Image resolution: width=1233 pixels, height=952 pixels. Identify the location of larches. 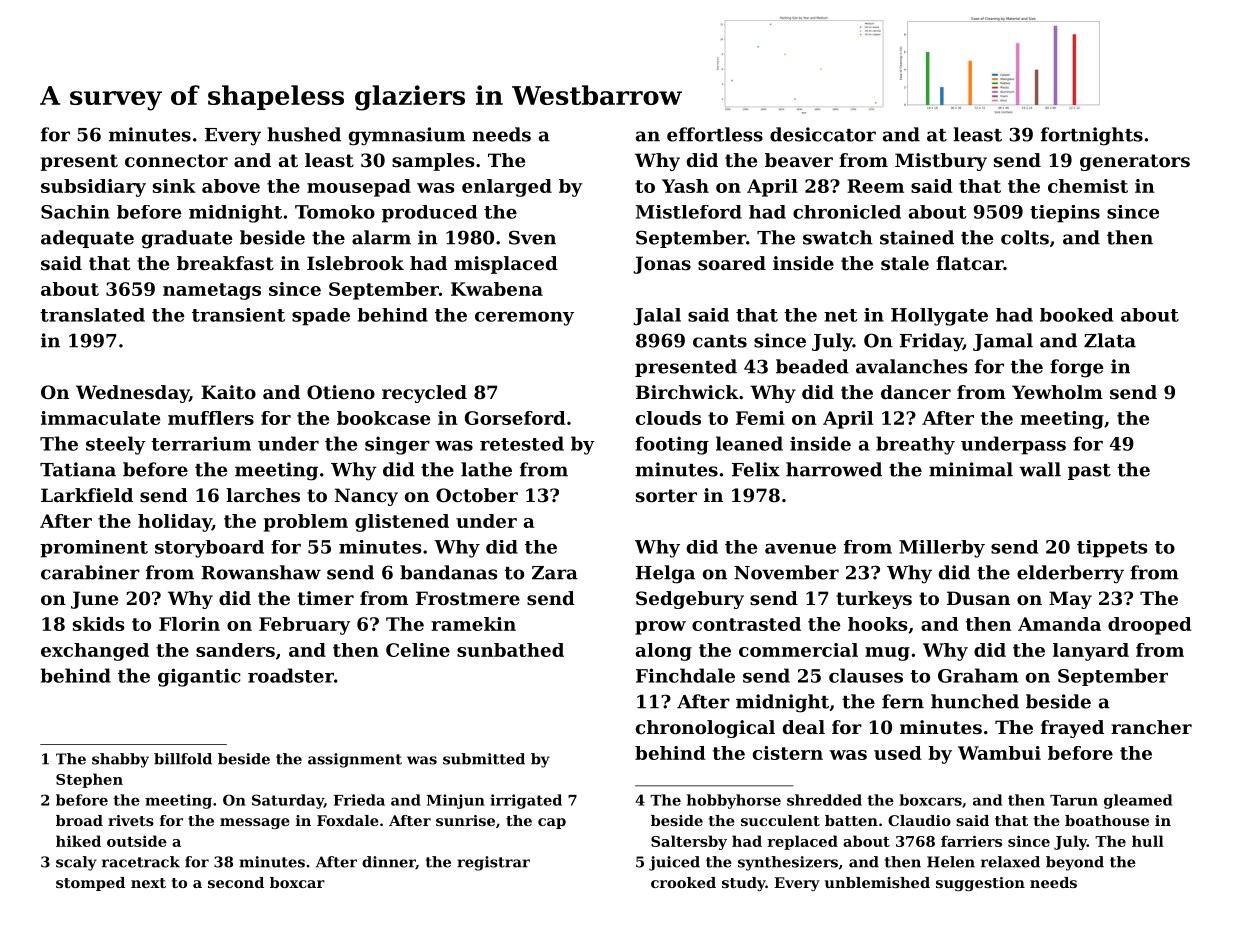
(263, 495).
